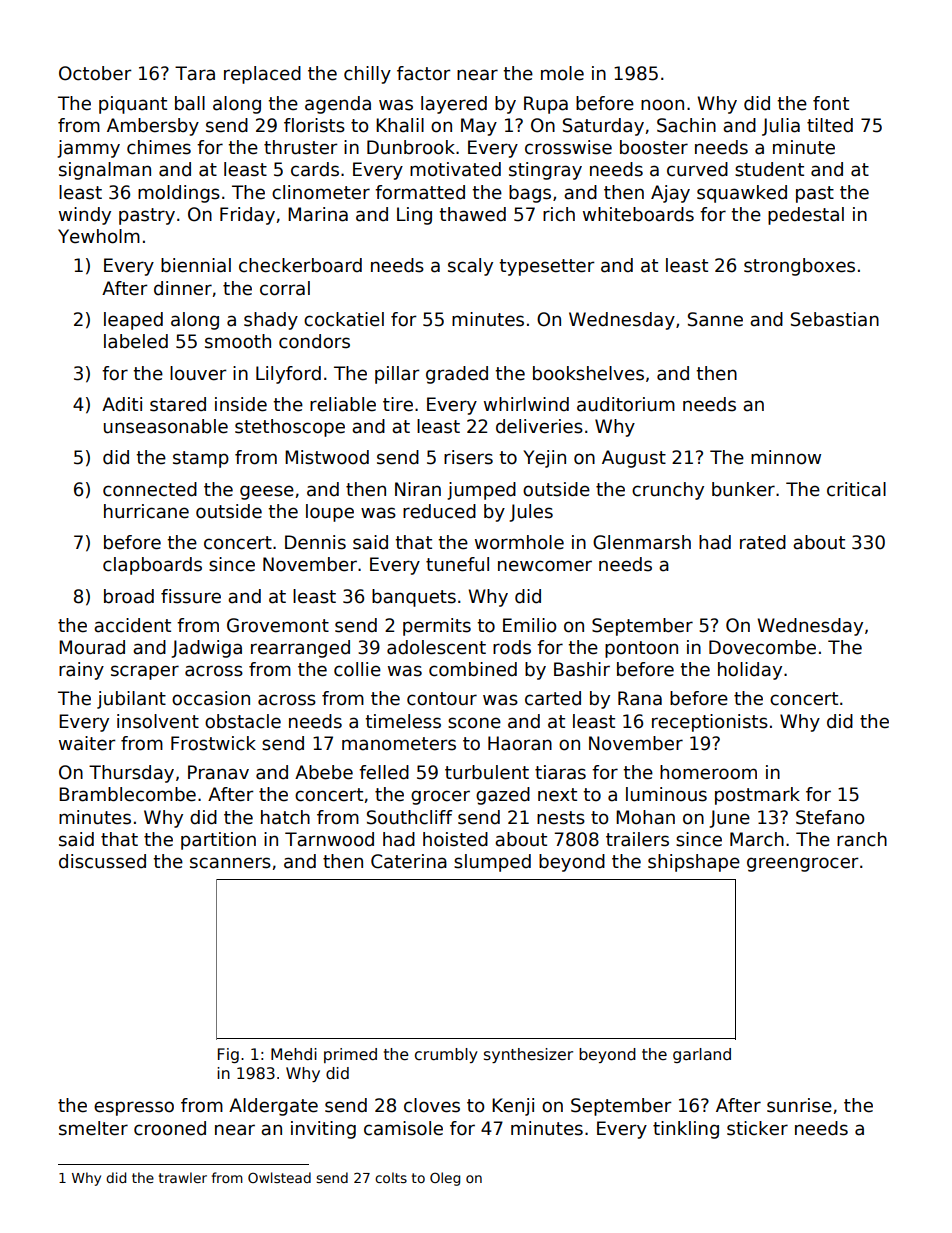  Describe the element at coordinates (285, 817) in the page. I see `hatch` at that location.
